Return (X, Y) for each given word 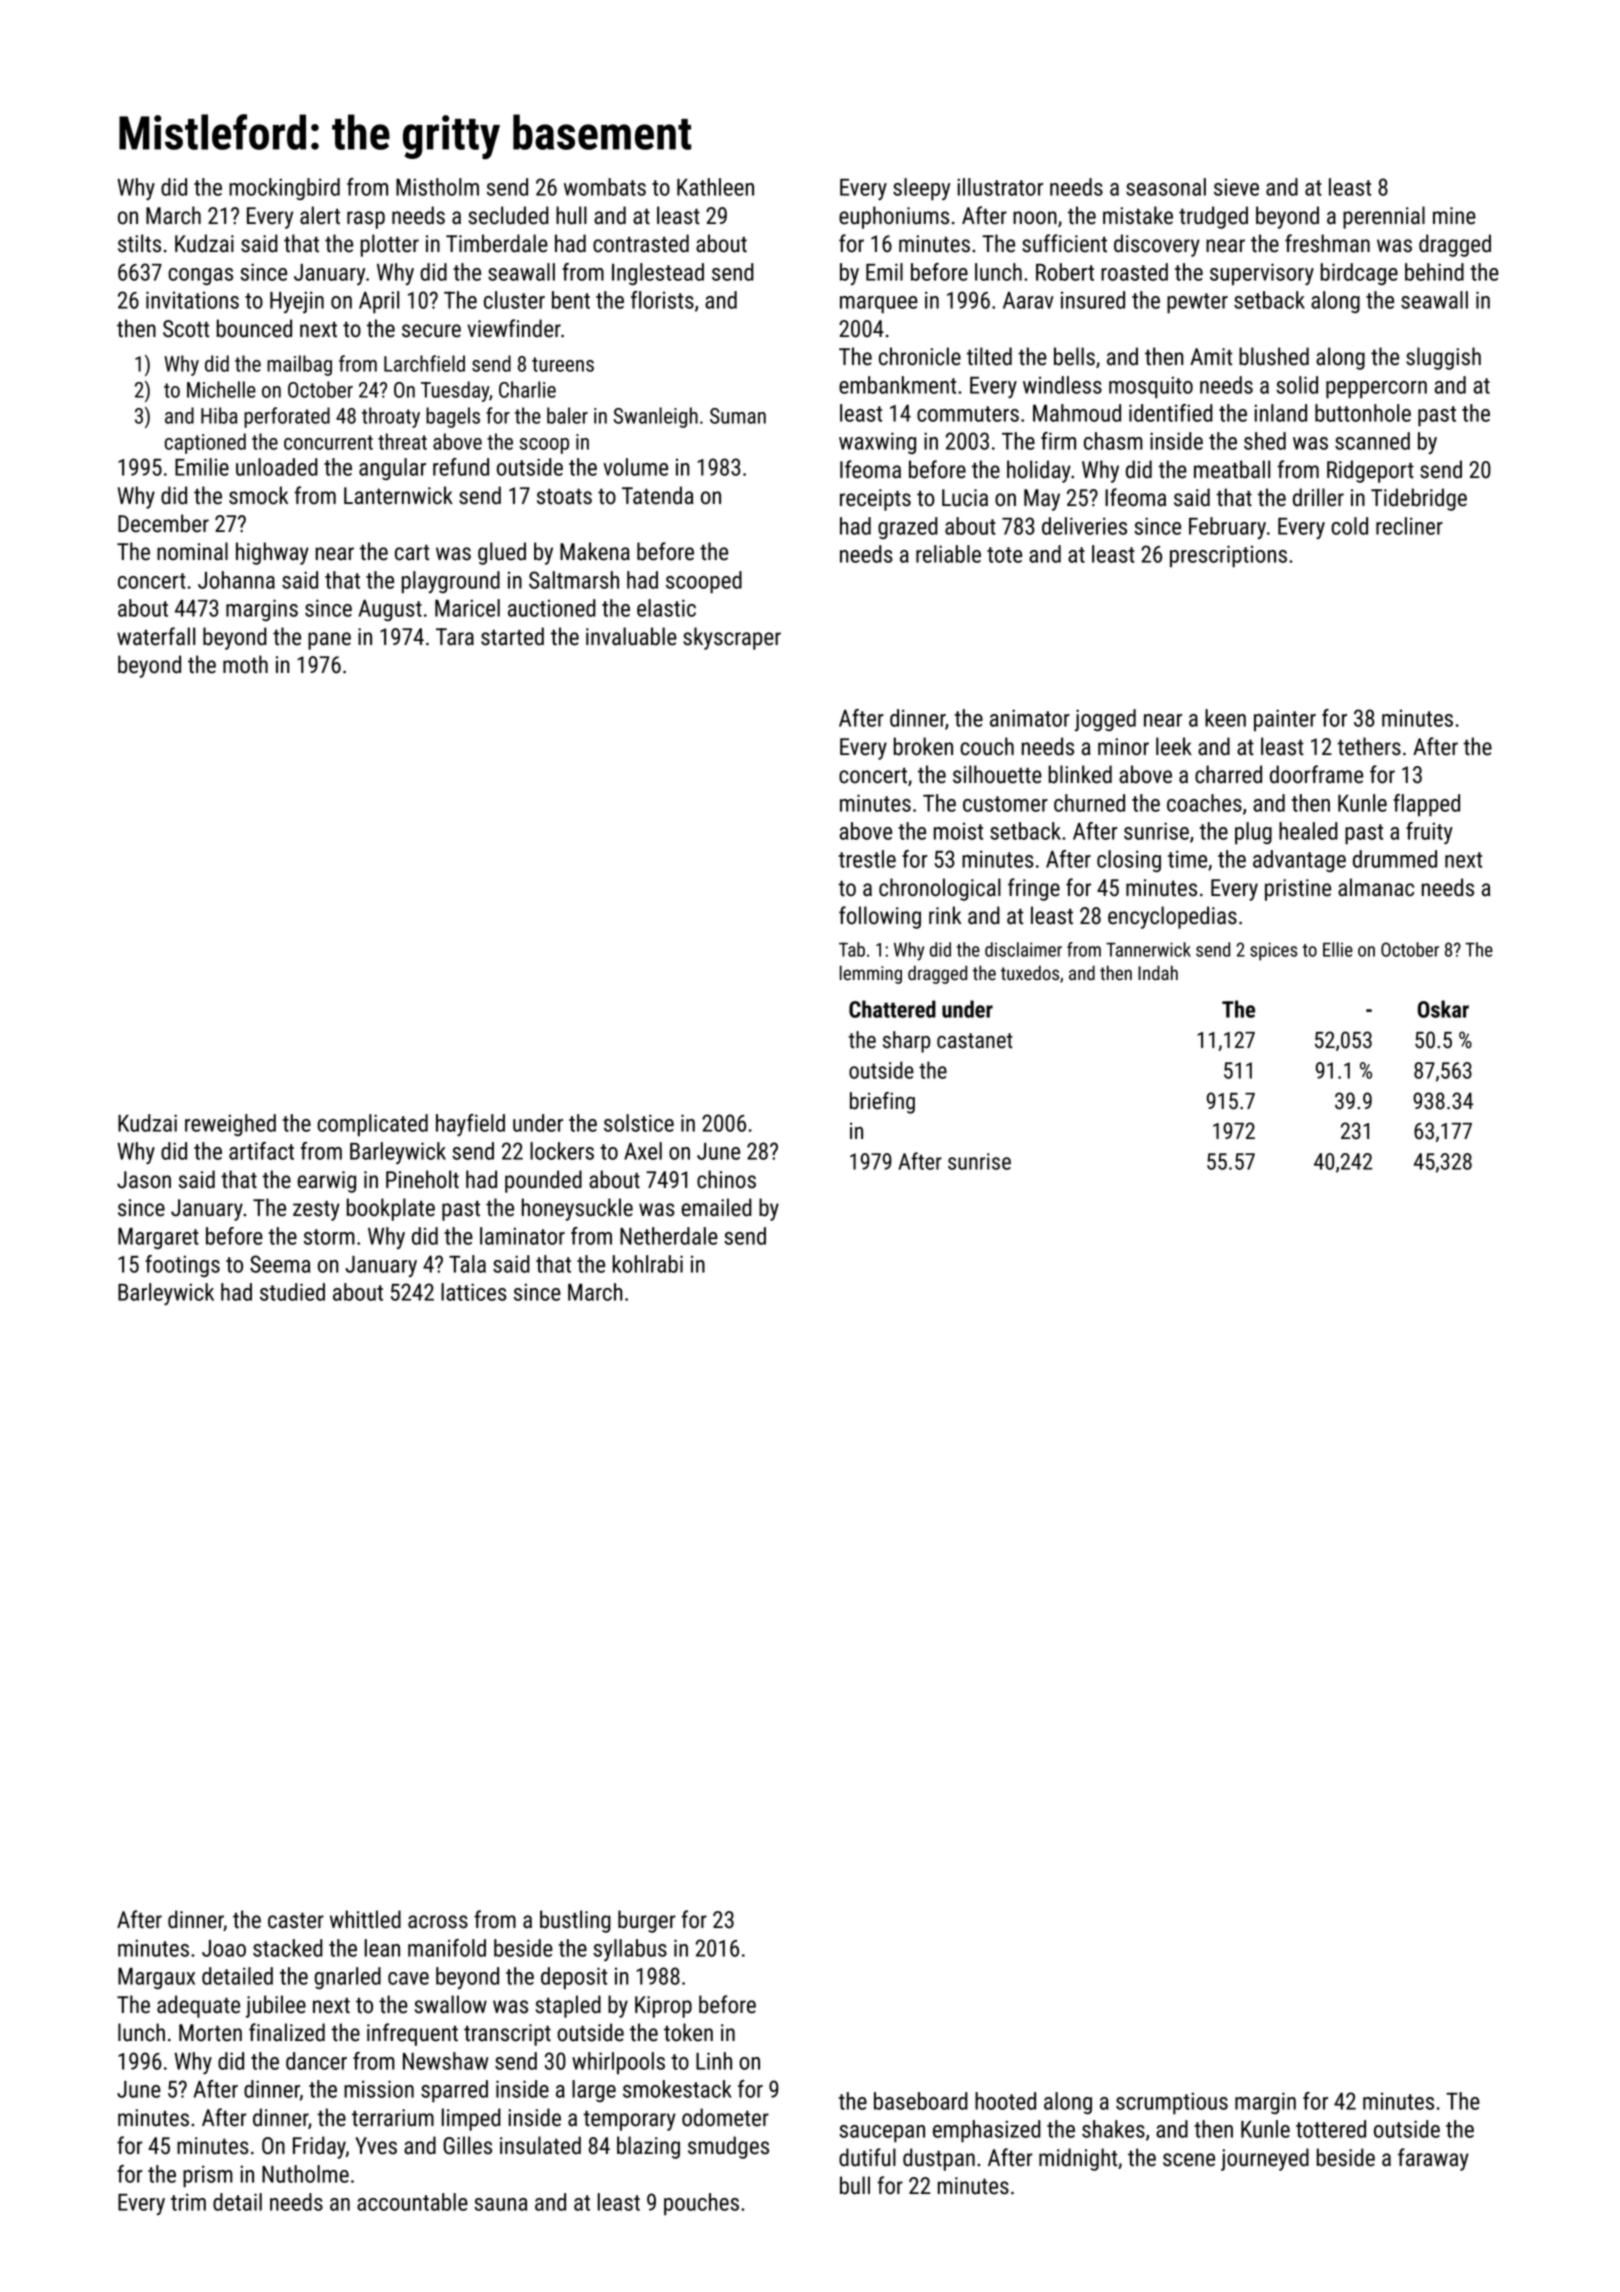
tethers (1369, 746)
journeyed (1265, 2159)
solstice (639, 1123)
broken (923, 746)
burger (647, 1921)
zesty (316, 1210)
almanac (1376, 887)
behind (1434, 272)
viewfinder (514, 328)
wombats (605, 187)
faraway (1433, 2159)
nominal (192, 551)
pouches (701, 2204)
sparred (454, 2091)
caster (296, 1920)
